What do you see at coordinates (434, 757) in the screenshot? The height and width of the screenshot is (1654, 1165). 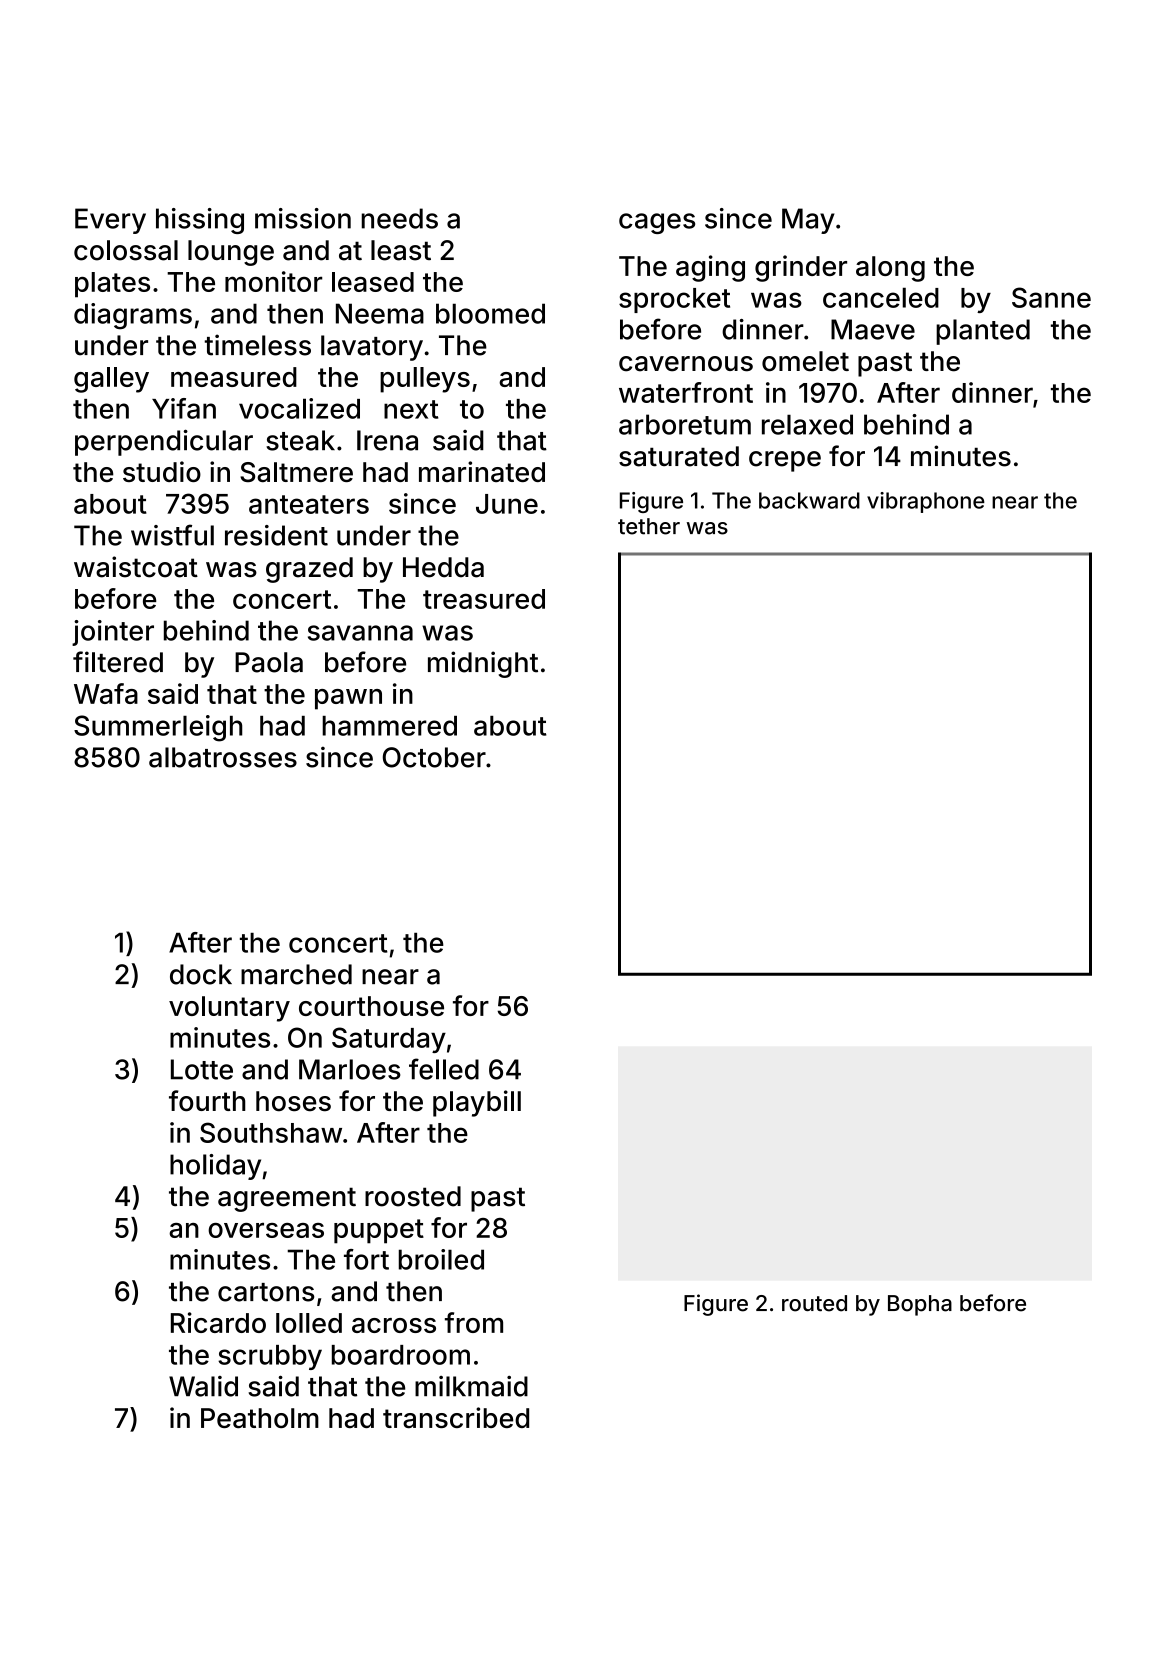 I see `October` at bounding box center [434, 757].
